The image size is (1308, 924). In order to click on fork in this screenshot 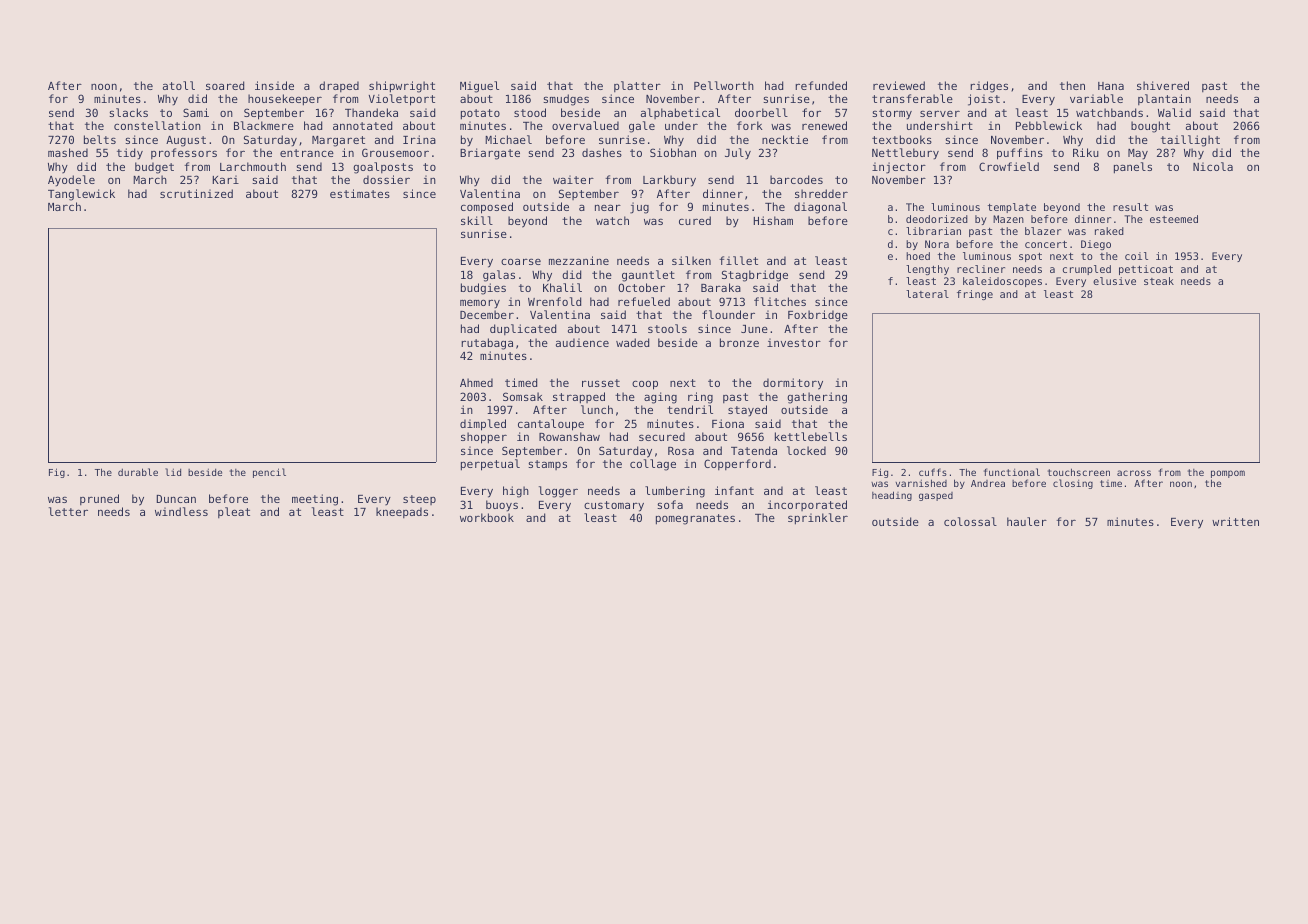, I will do `click(750, 125)`.
